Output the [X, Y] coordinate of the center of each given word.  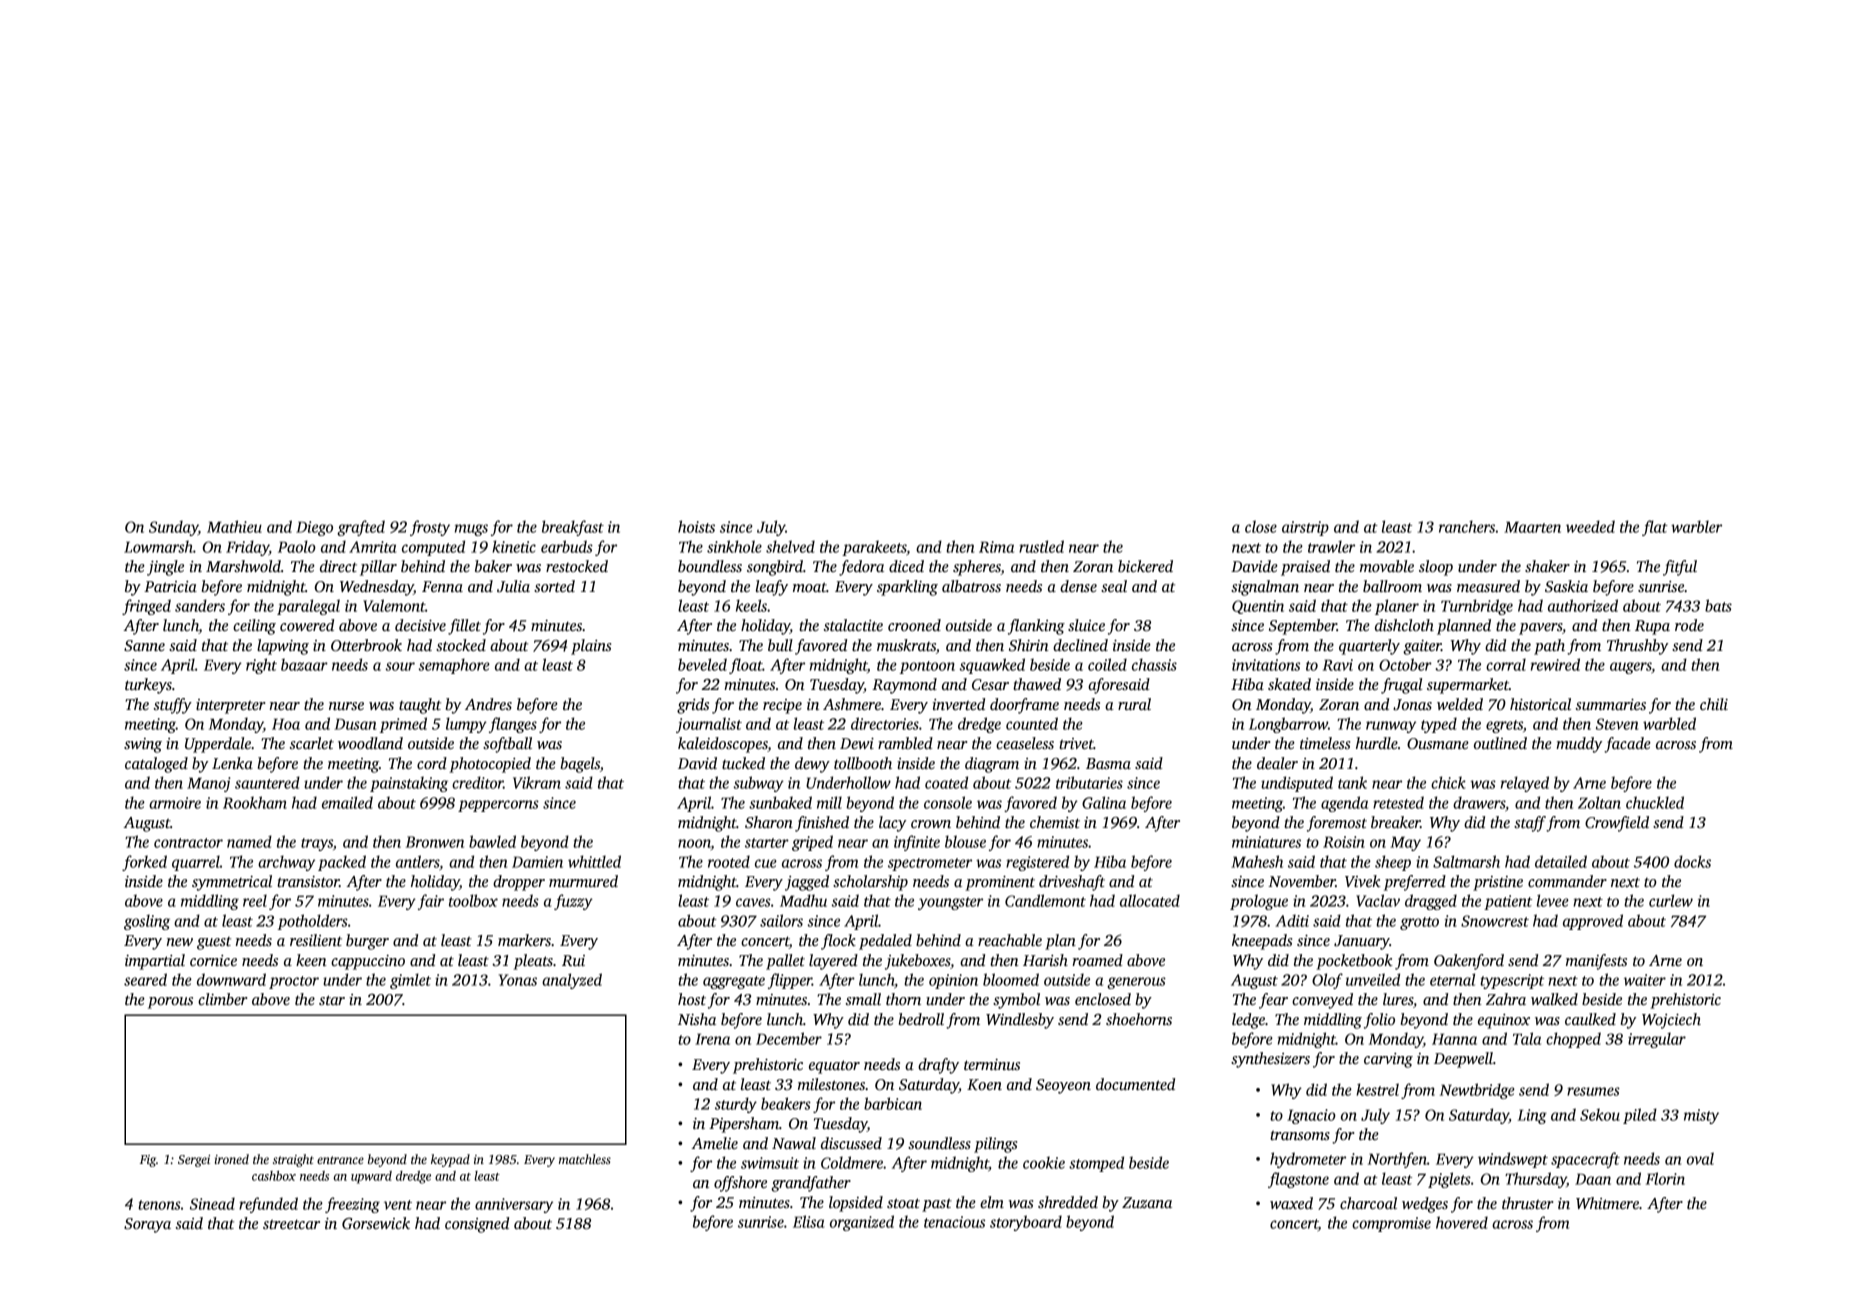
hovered [1462, 1222]
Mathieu [234, 526]
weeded [1590, 526]
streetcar [291, 1224]
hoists [696, 526]
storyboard [1026, 1223]
